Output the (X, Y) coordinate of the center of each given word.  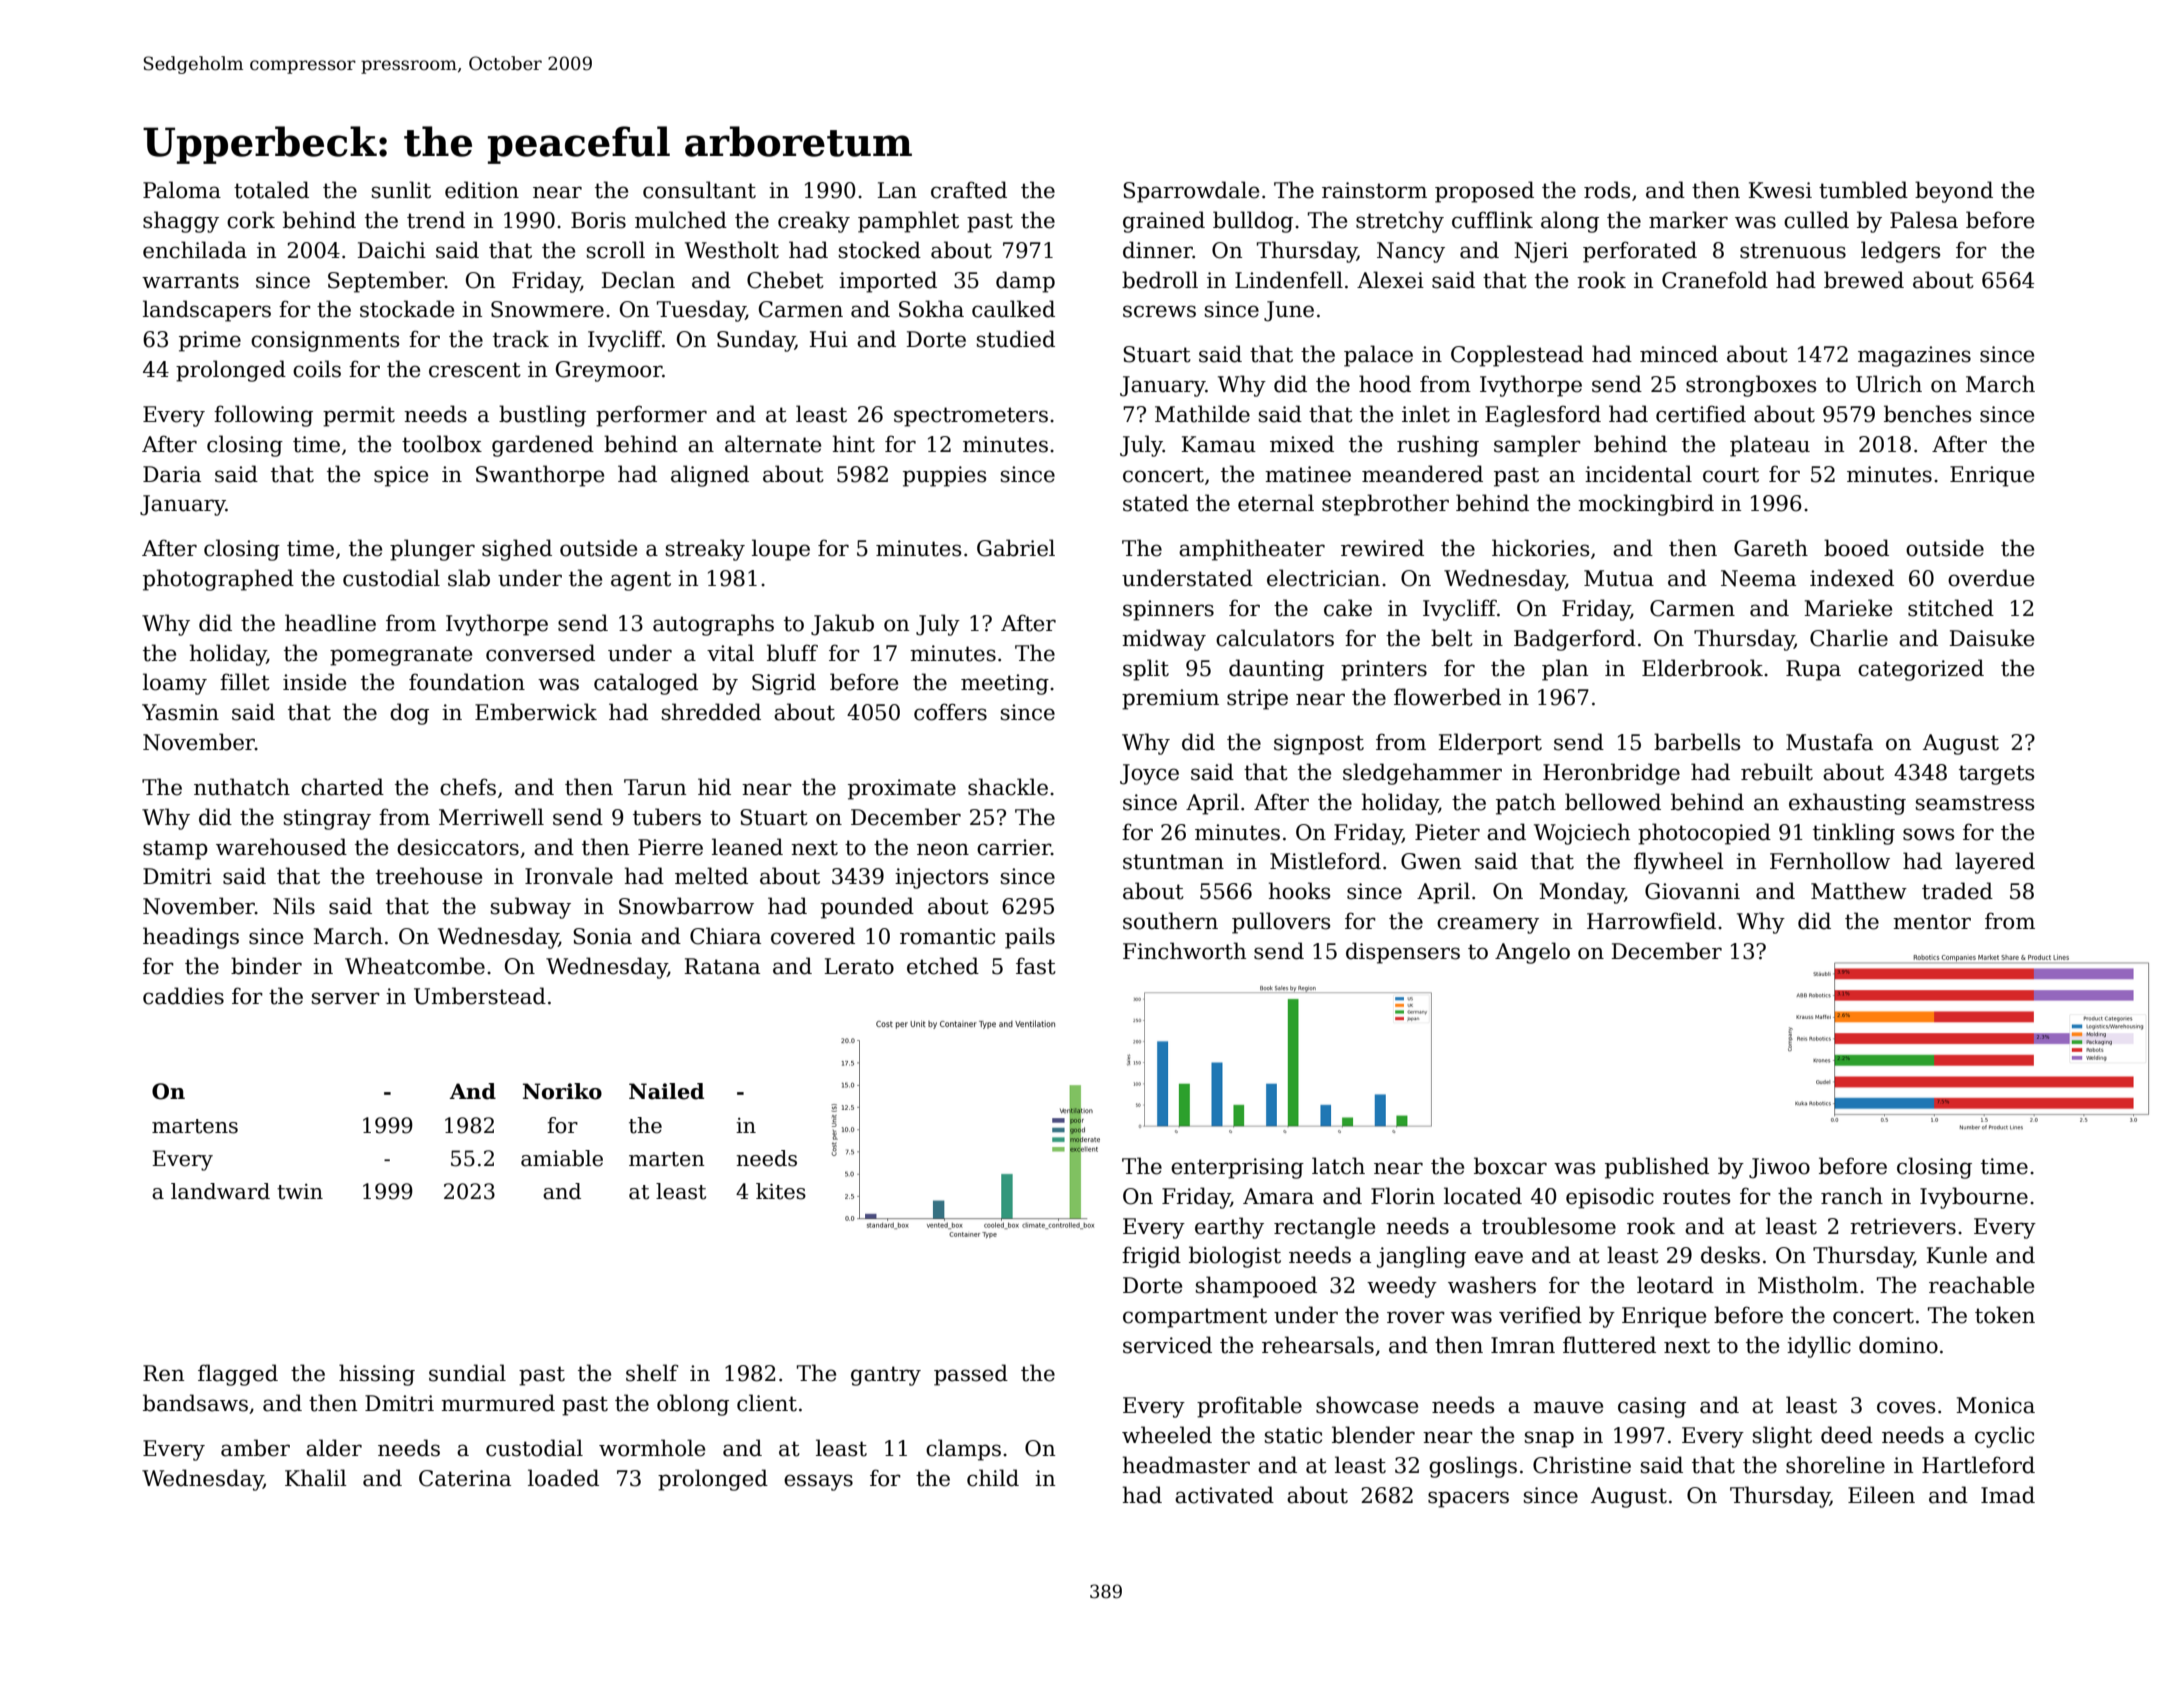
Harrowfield (1651, 921)
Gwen (1431, 861)
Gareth (1771, 548)
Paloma (182, 190)
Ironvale (569, 876)
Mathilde (1202, 414)
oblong (693, 1405)
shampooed (1256, 1287)
